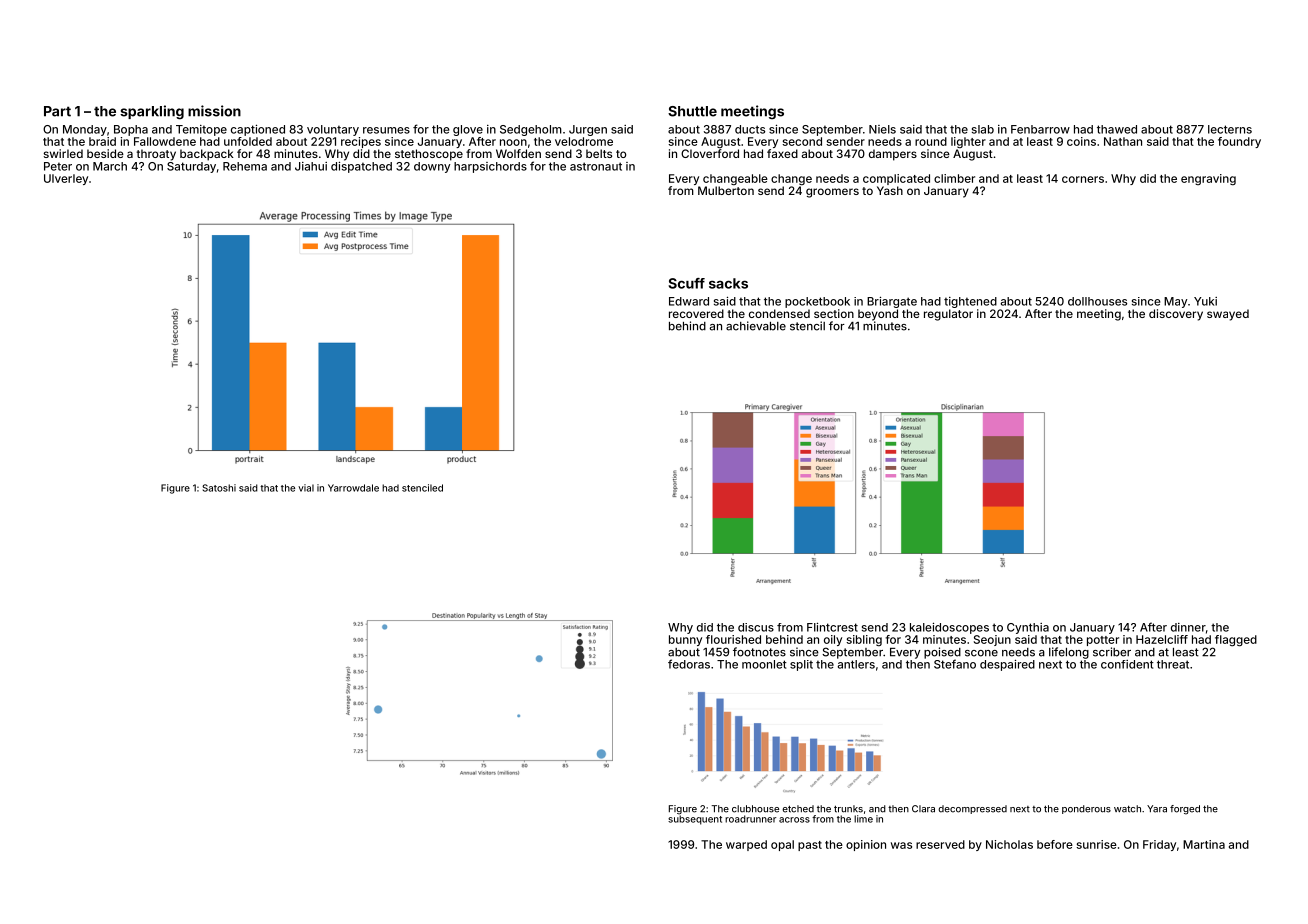 The image size is (1308, 924). I want to click on lighter, so click(968, 142).
